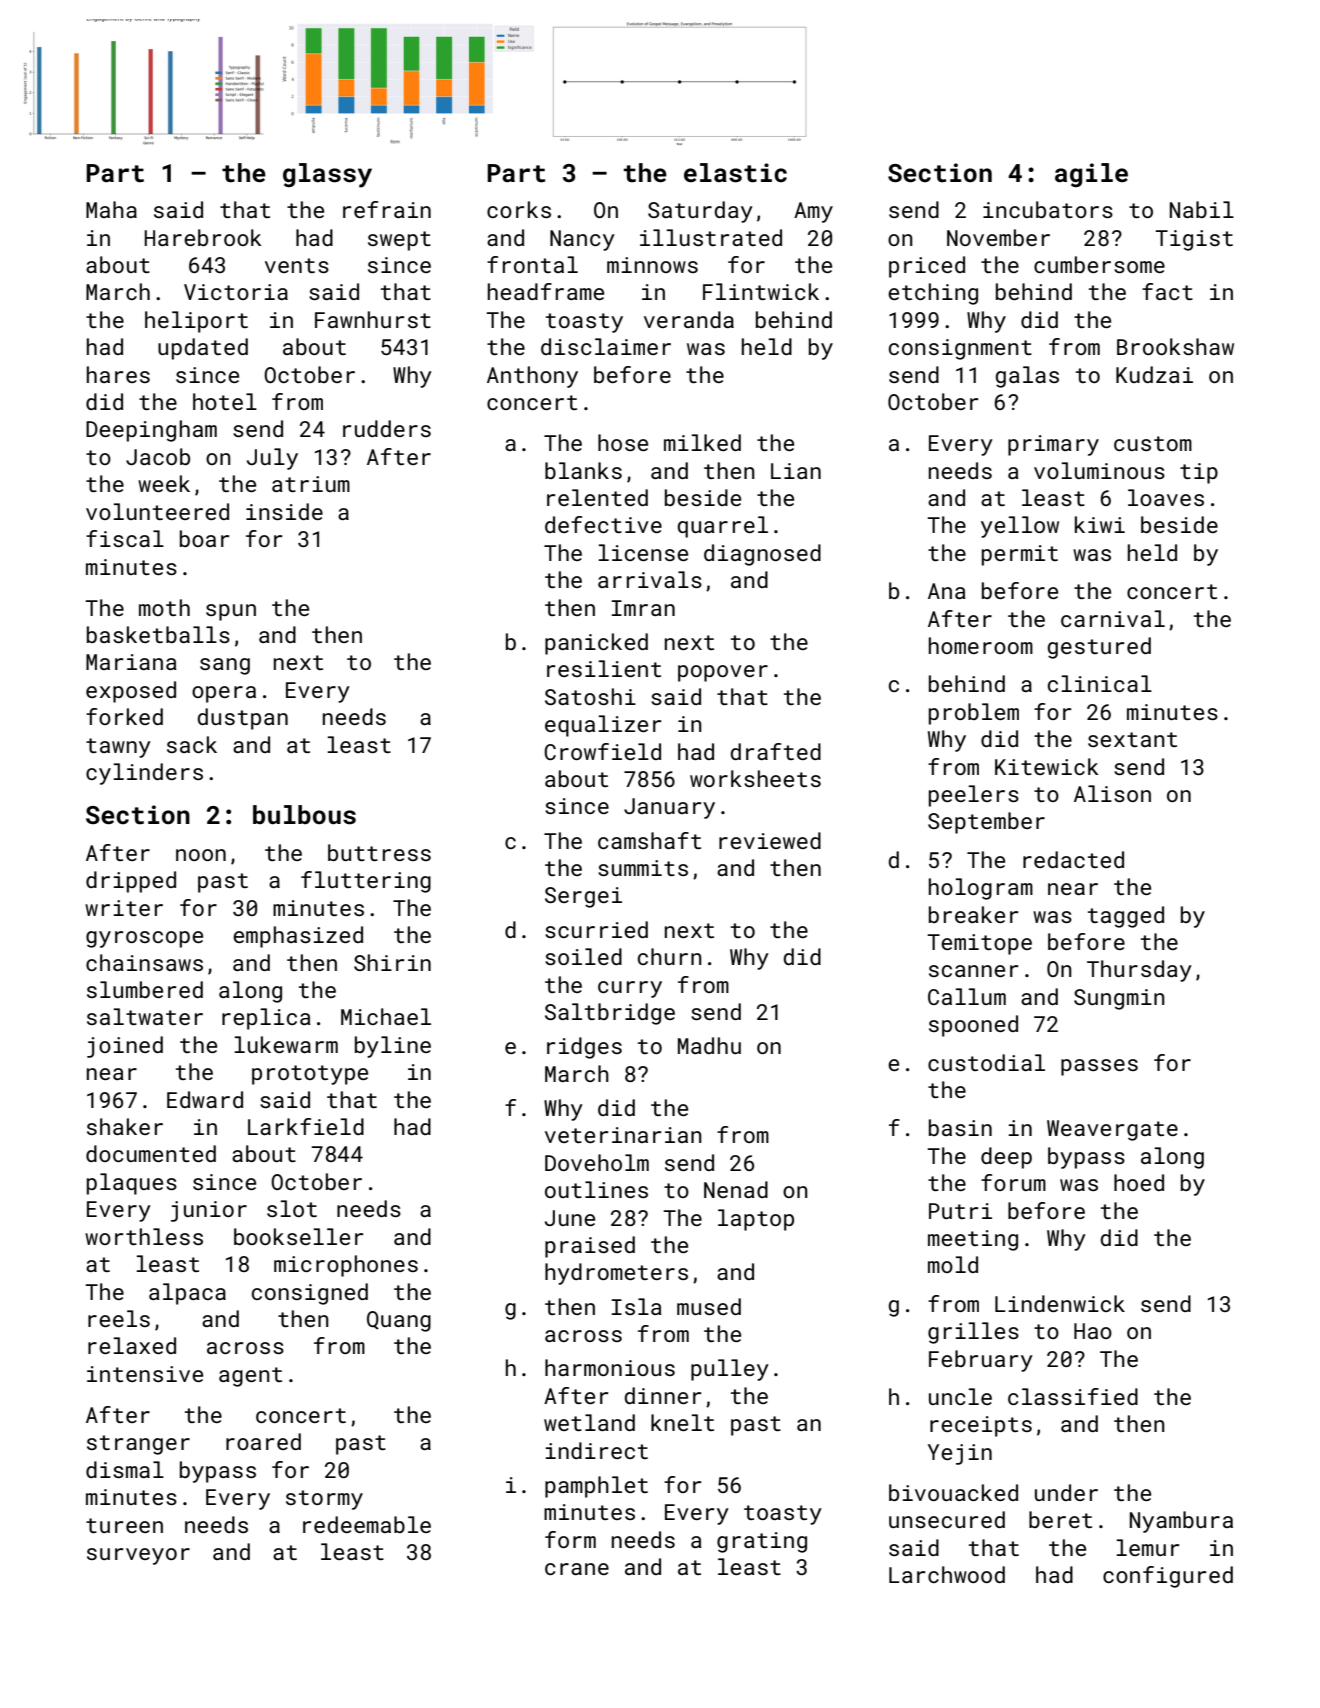 Image resolution: width=1320 pixels, height=1708 pixels. I want to click on rudders, so click(387, 428).
